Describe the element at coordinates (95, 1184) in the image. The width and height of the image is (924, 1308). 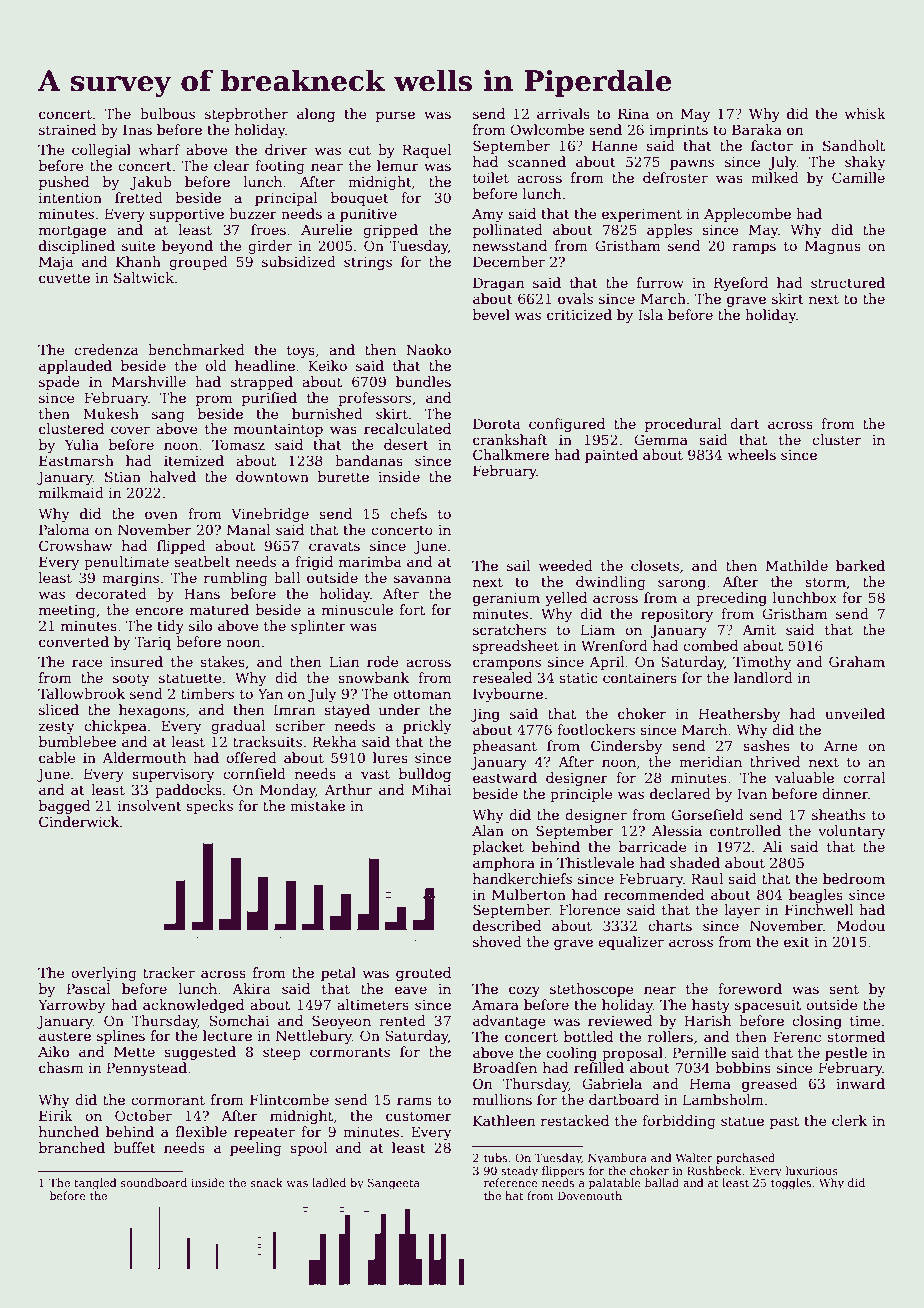
I see `tangled` at that location.
